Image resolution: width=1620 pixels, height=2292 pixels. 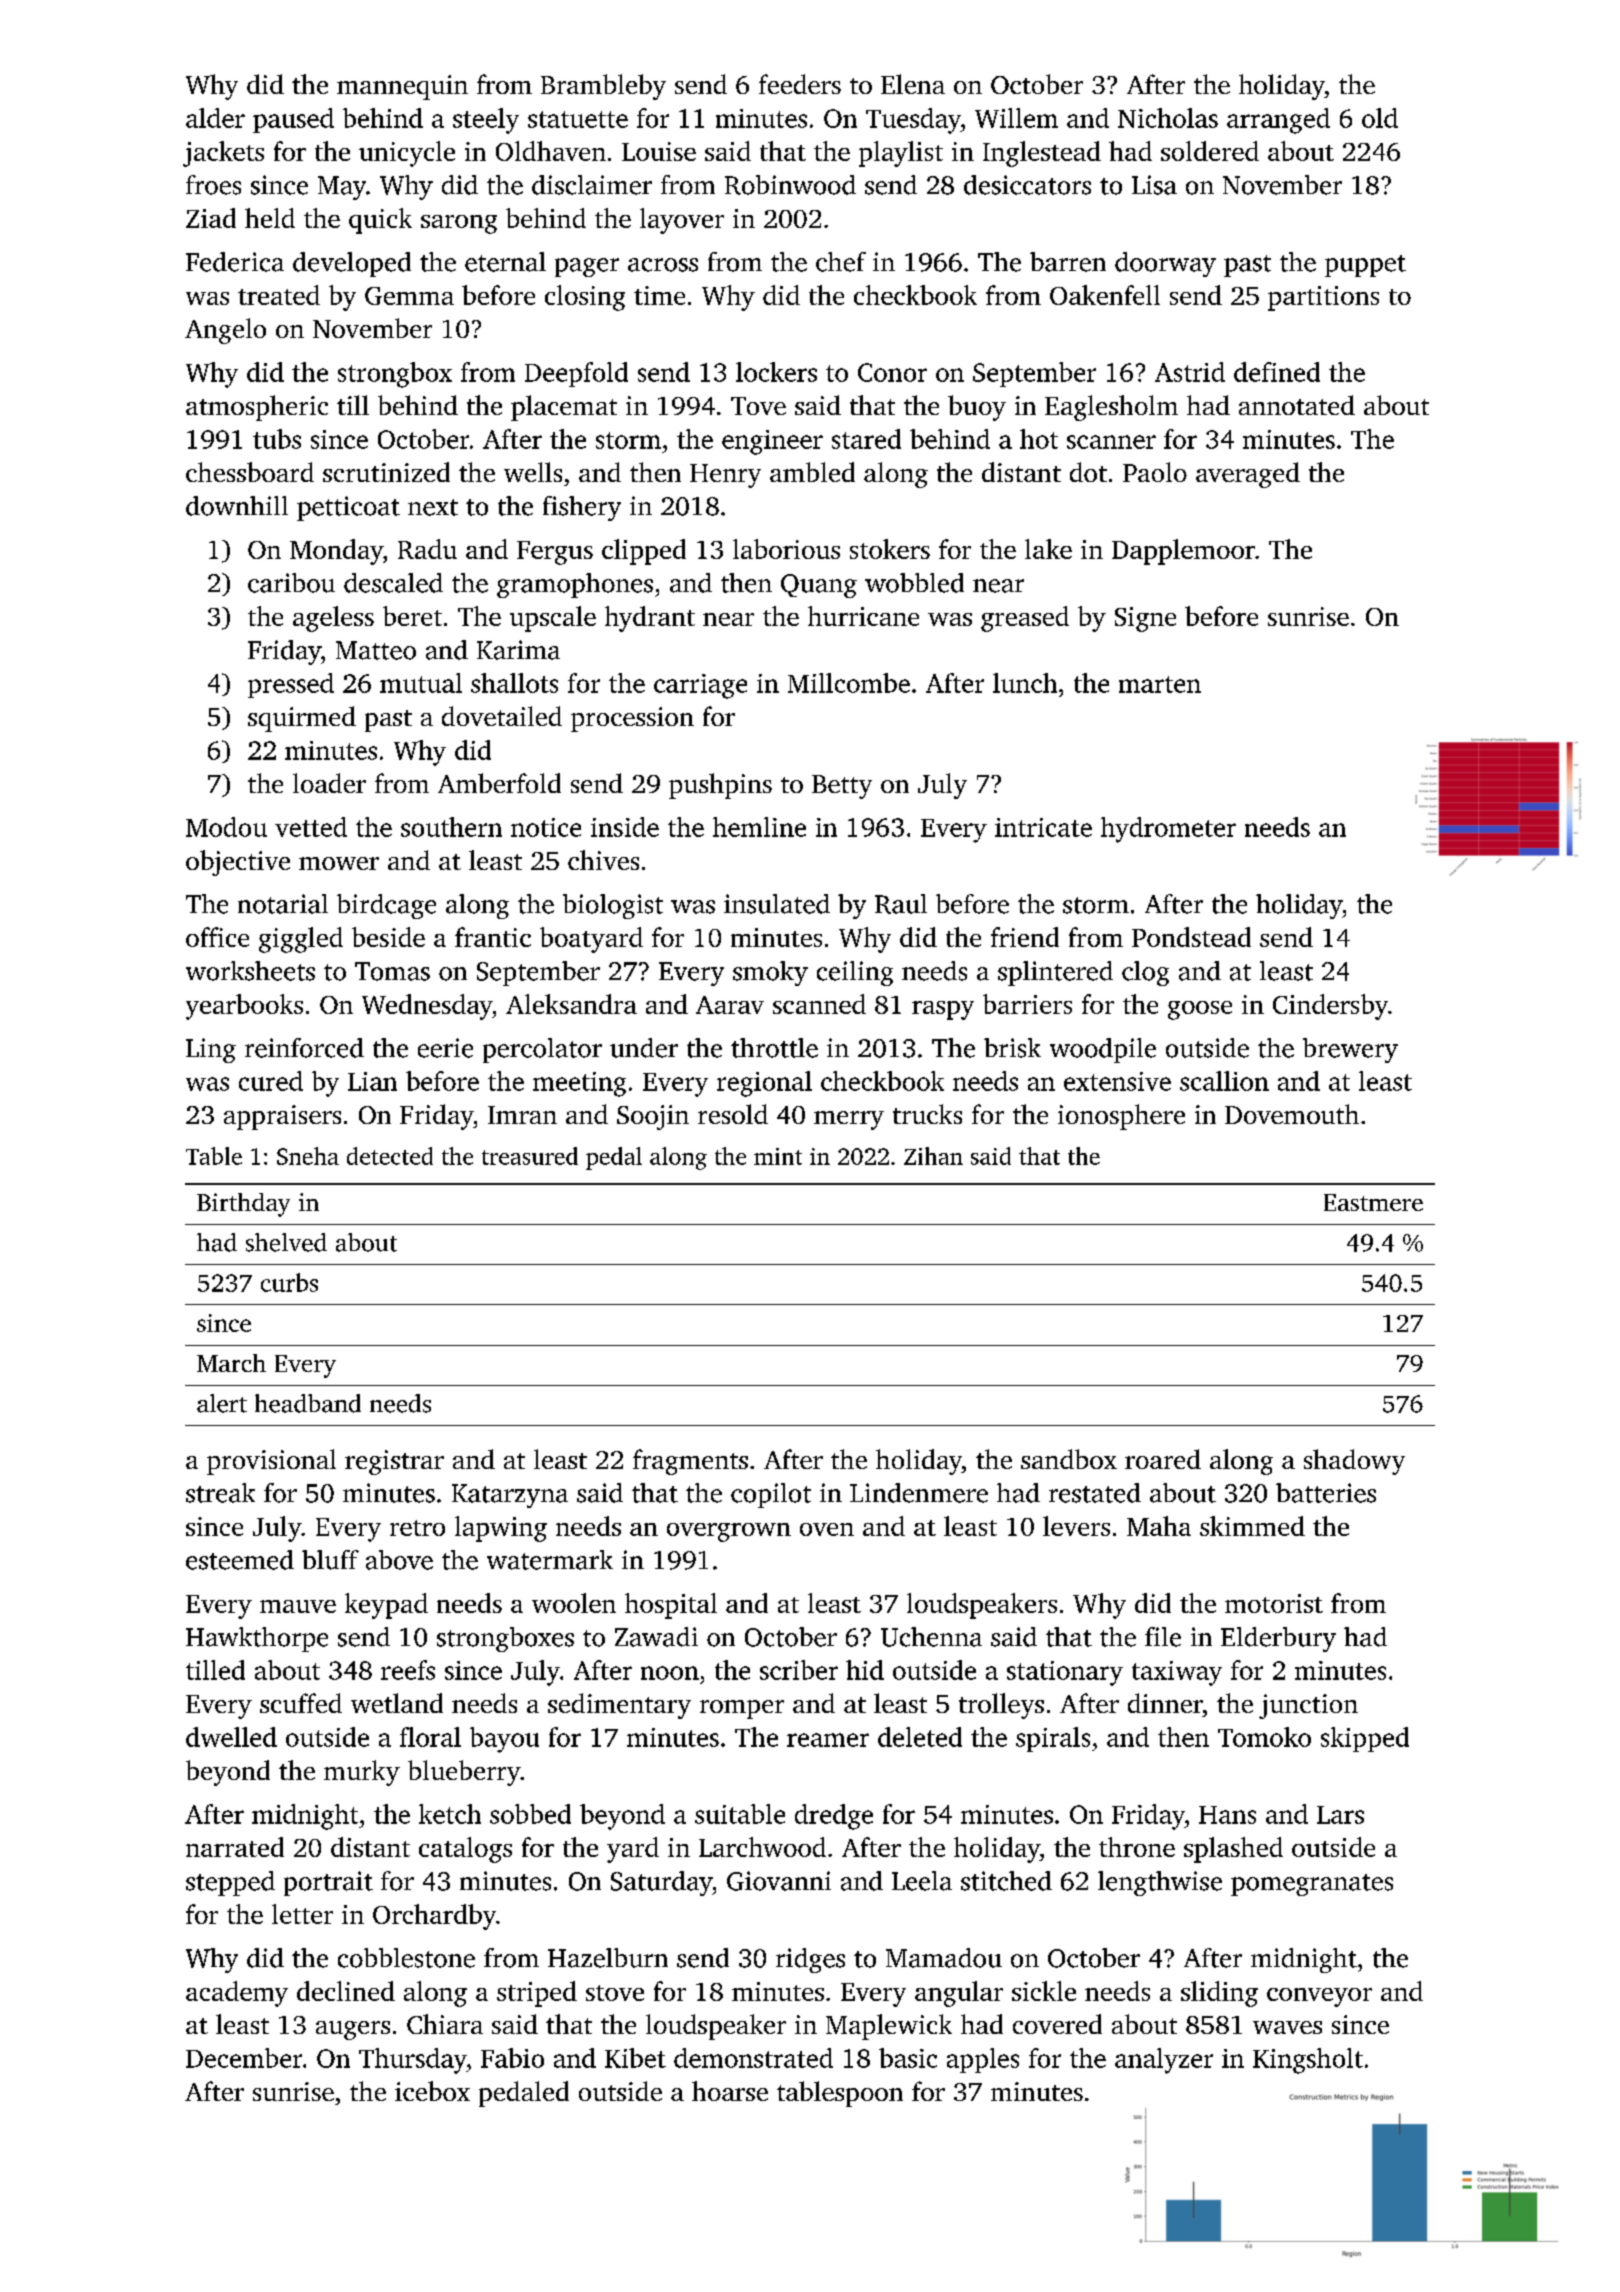 I want to click on academy, so click(x=237, y=1994).
